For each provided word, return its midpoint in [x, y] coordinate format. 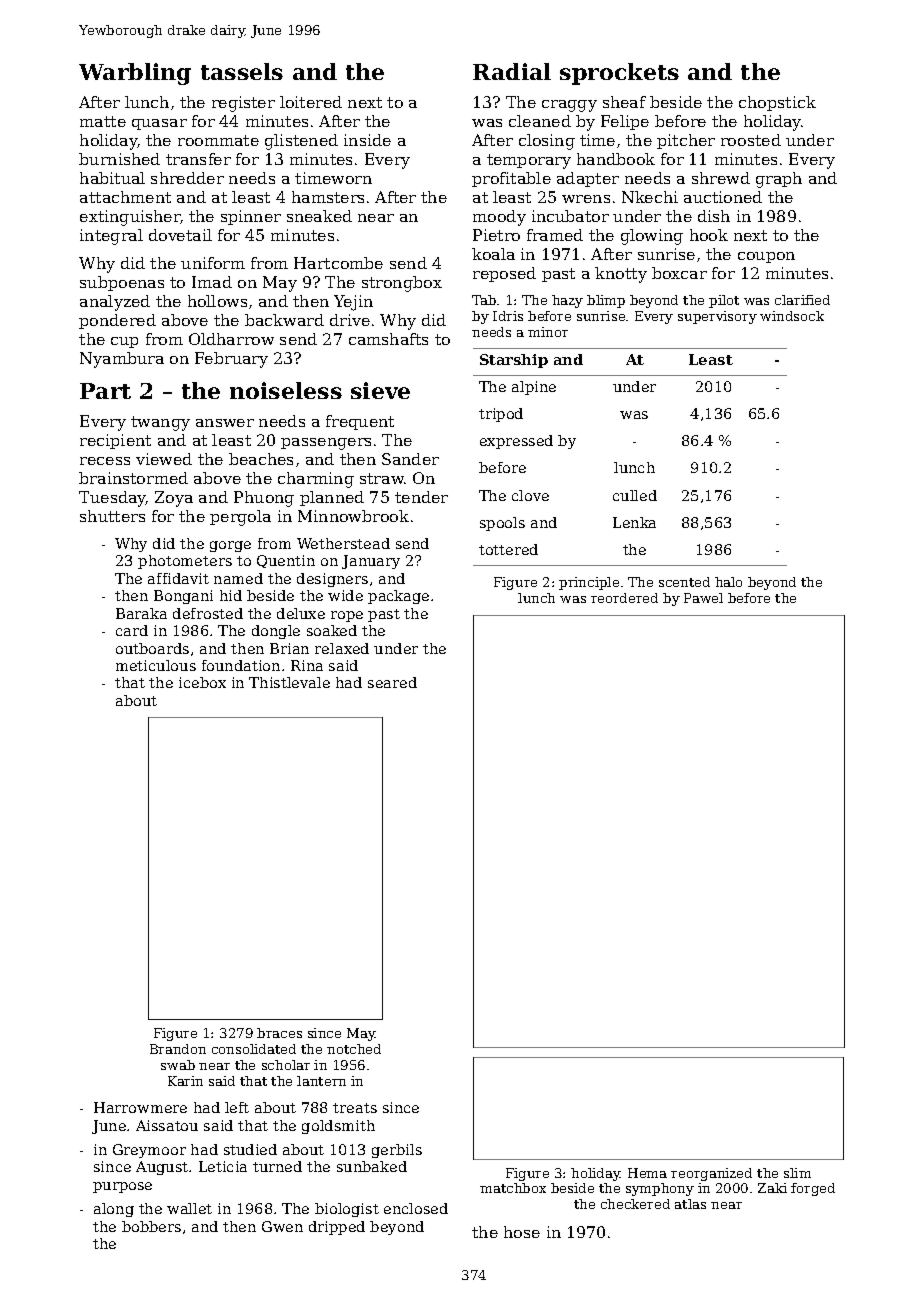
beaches [261, 459]
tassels [242, 71]
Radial [512, 71]
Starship [514, 361]
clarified [802, 300]
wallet [189, 1208]
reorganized [711, 1174]
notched [354, 1049]
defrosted [208, 613]
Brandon [178, 1049]
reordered [624, 598]
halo [728, 582]
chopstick [777, 103]
